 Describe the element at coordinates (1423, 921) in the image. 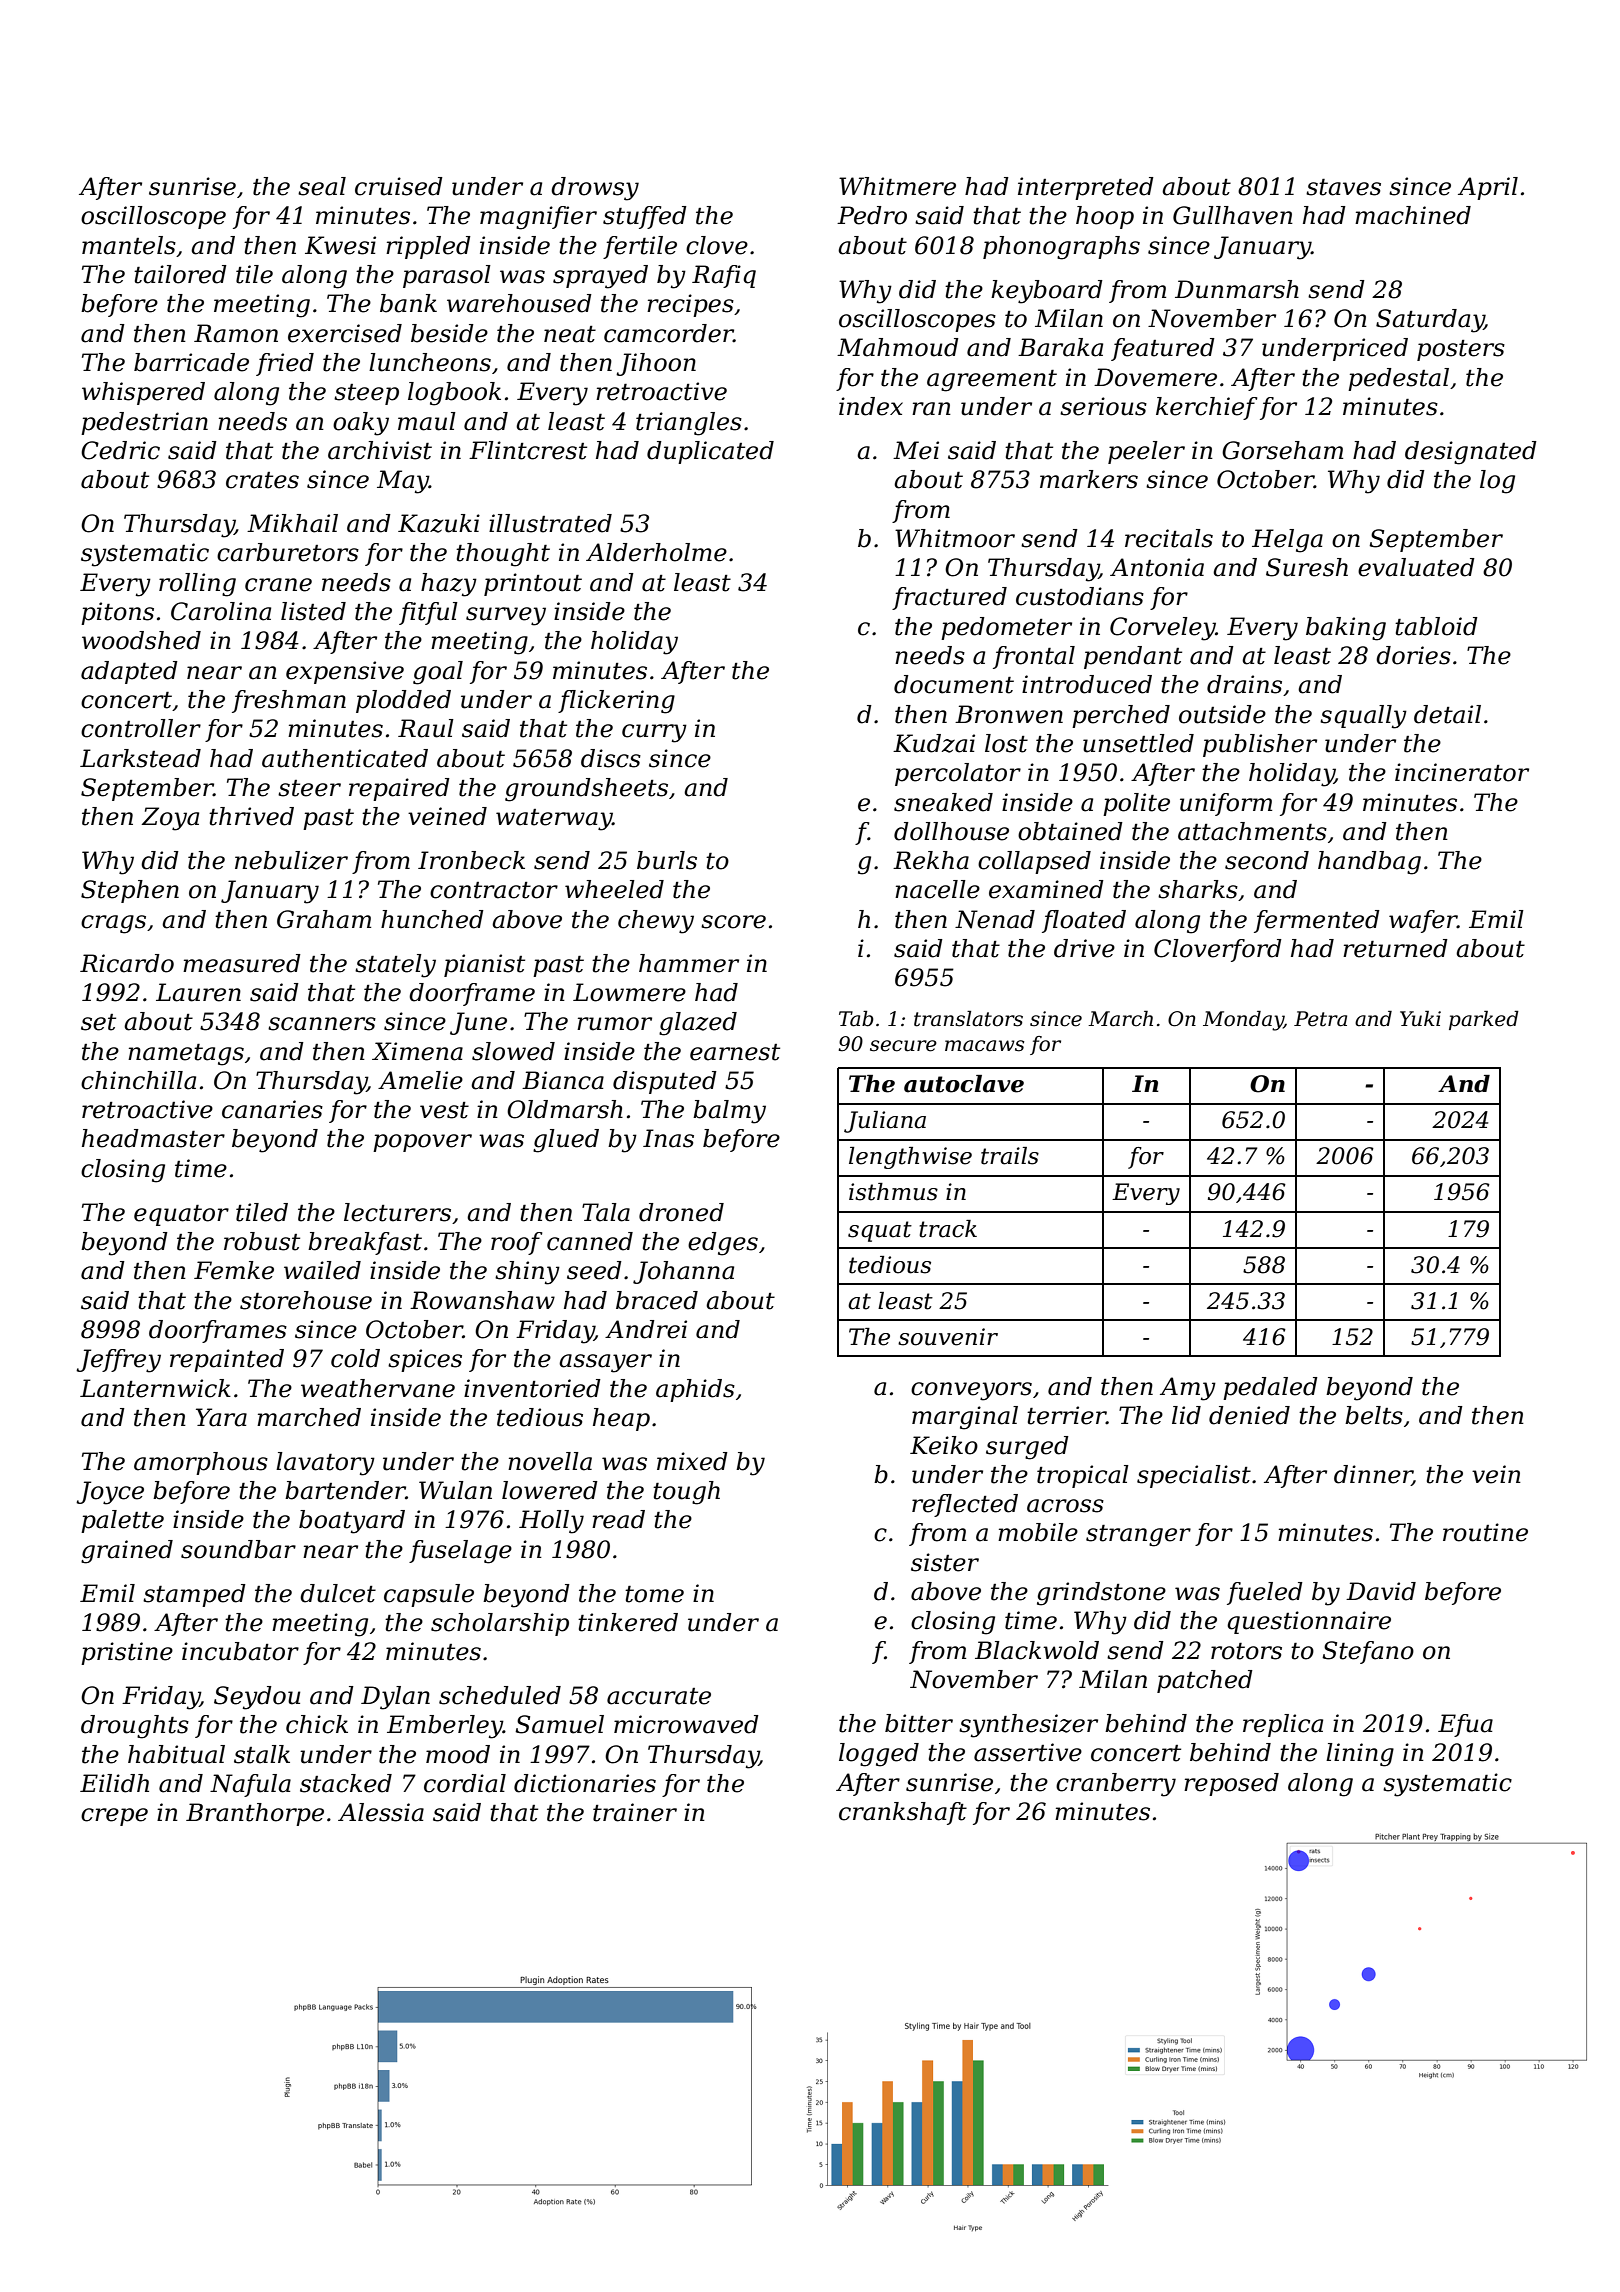

I see `wafer` at that location.
